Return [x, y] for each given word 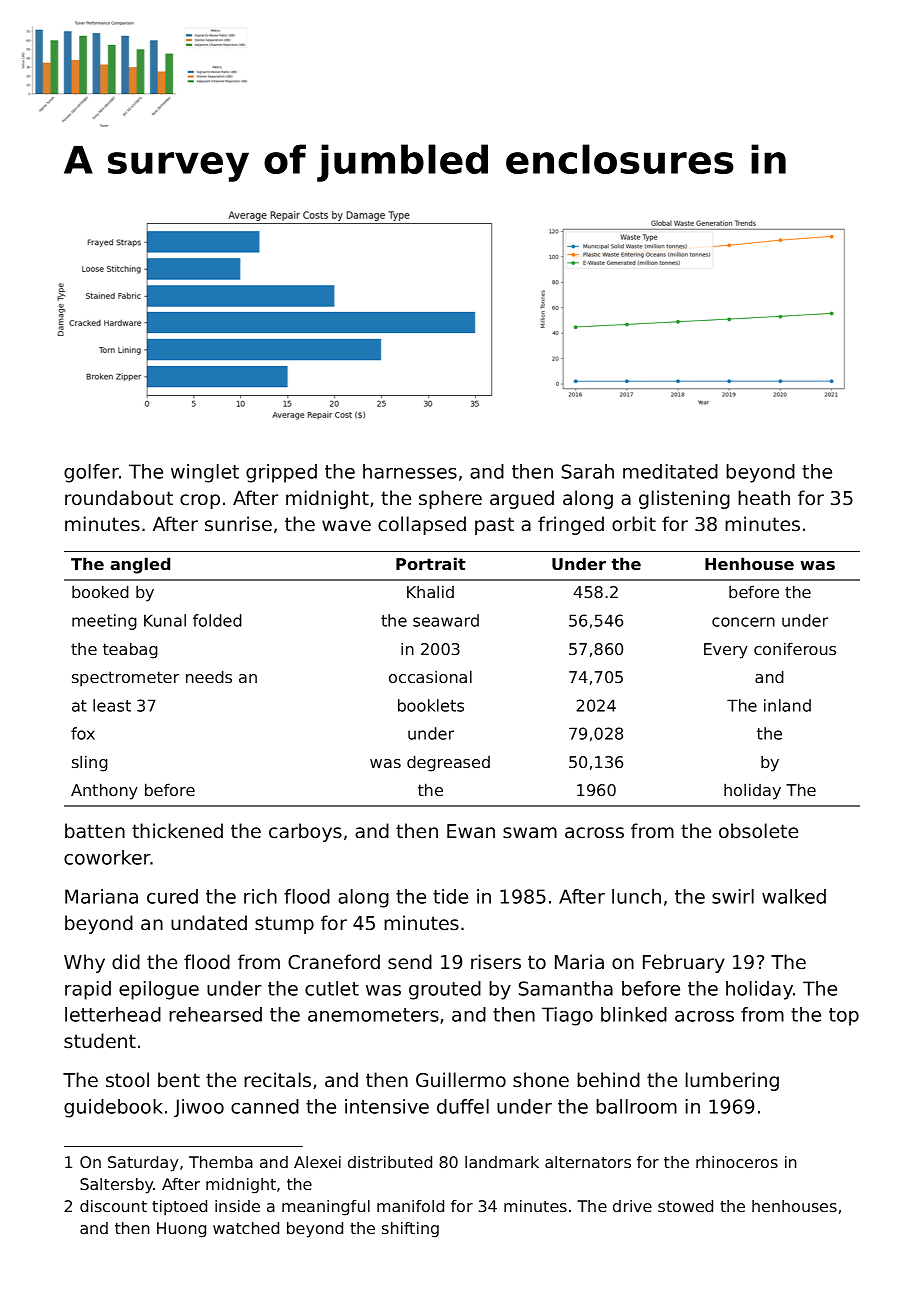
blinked [634, 1014]
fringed [571, 525]
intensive [387, 1106]
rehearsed [215, 1014]
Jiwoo [199, 1108]
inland [787, 705]
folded [217, 620]
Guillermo [461, 1079]
